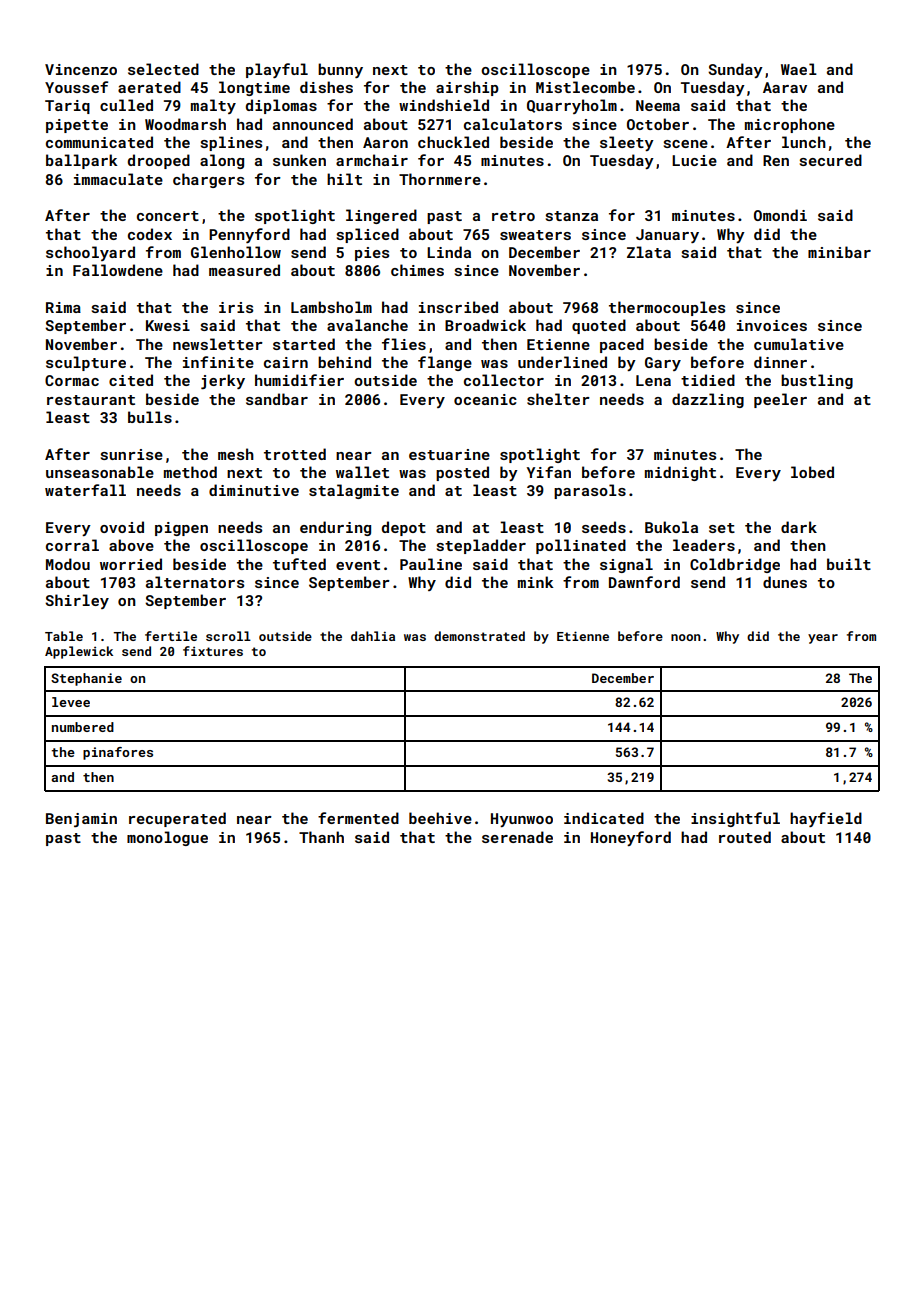  Describe the element at coordinates (213, 651) in the page. I see `fixtures` at that location.
